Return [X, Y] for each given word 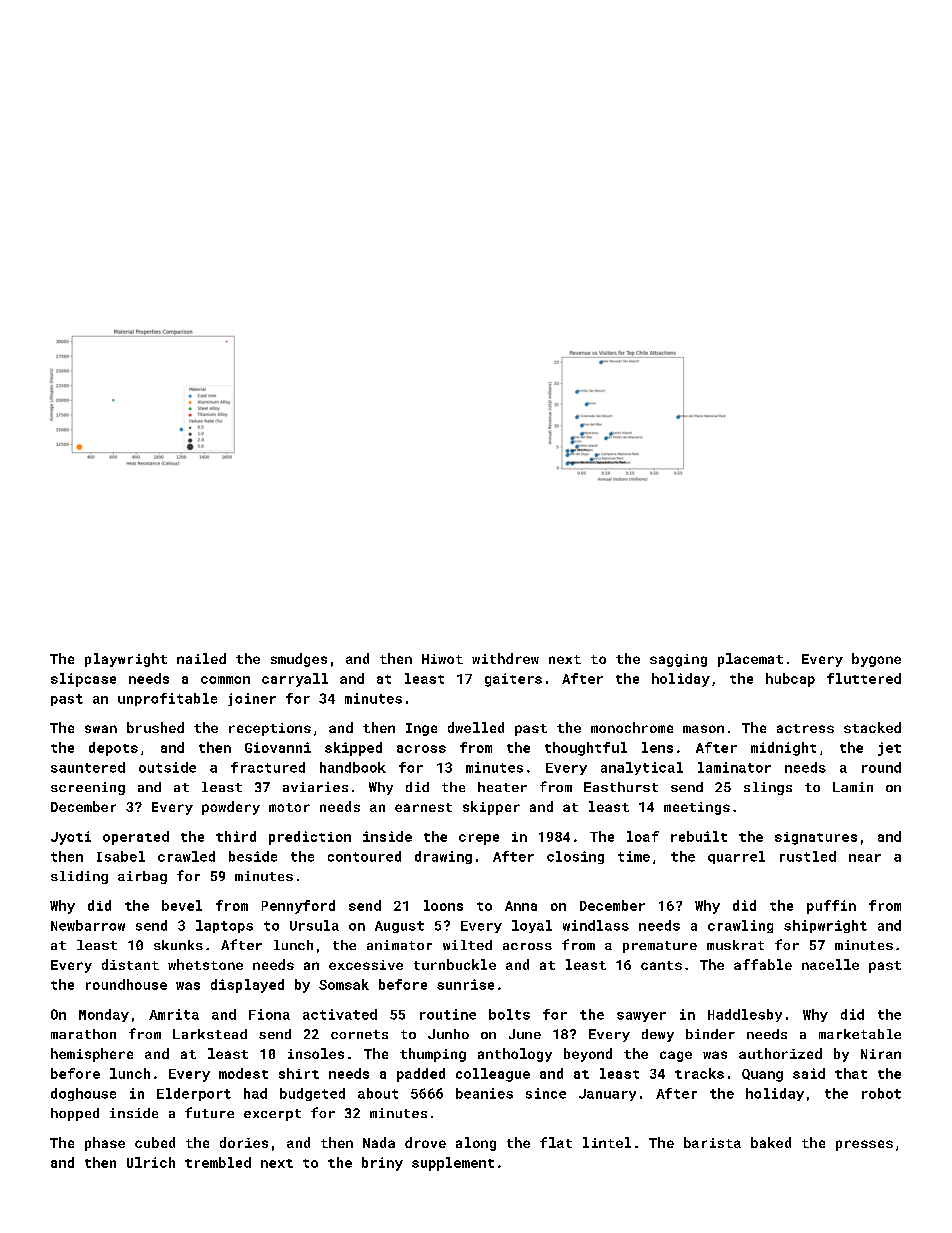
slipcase [83, 680]
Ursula [314, 925]
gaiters [513, 680]
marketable [860, 1034]
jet [889, 749]
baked [771, 1142]
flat [556, 1142]
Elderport [194, 1094]
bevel [182, 905]
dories [244, 1142]
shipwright [825, 926]
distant [130, 964]
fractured [268, 767]
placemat [750, 660]
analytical [642, 768]
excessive [366, 965]
